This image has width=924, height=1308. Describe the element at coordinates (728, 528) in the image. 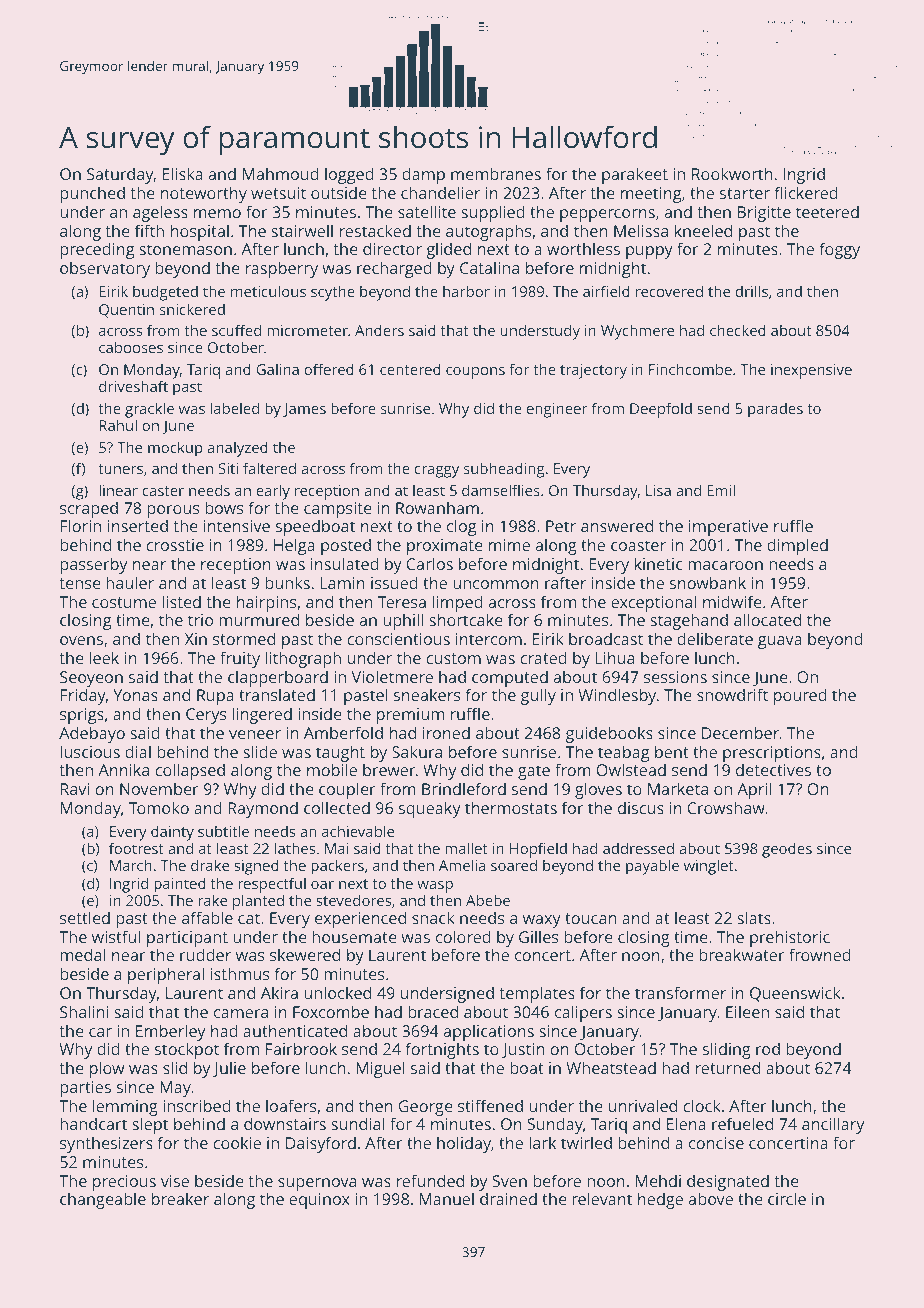

I see `imperative` at that location.
